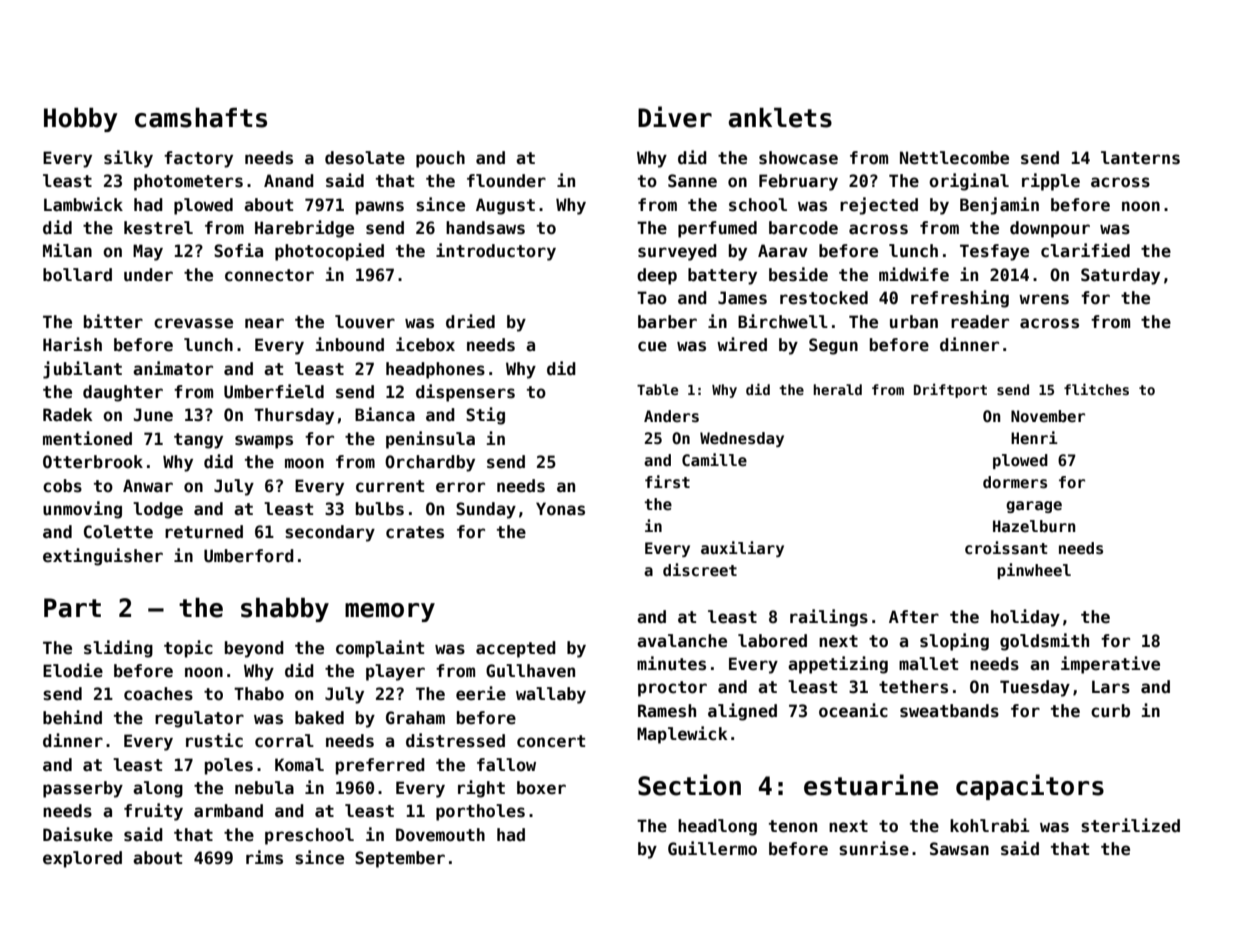 The width and height of the screenshot is (1233, 952). What do you see at coordinates (400, 859) in the screenshot?
I see `September` at bounding box center [400, 859].
